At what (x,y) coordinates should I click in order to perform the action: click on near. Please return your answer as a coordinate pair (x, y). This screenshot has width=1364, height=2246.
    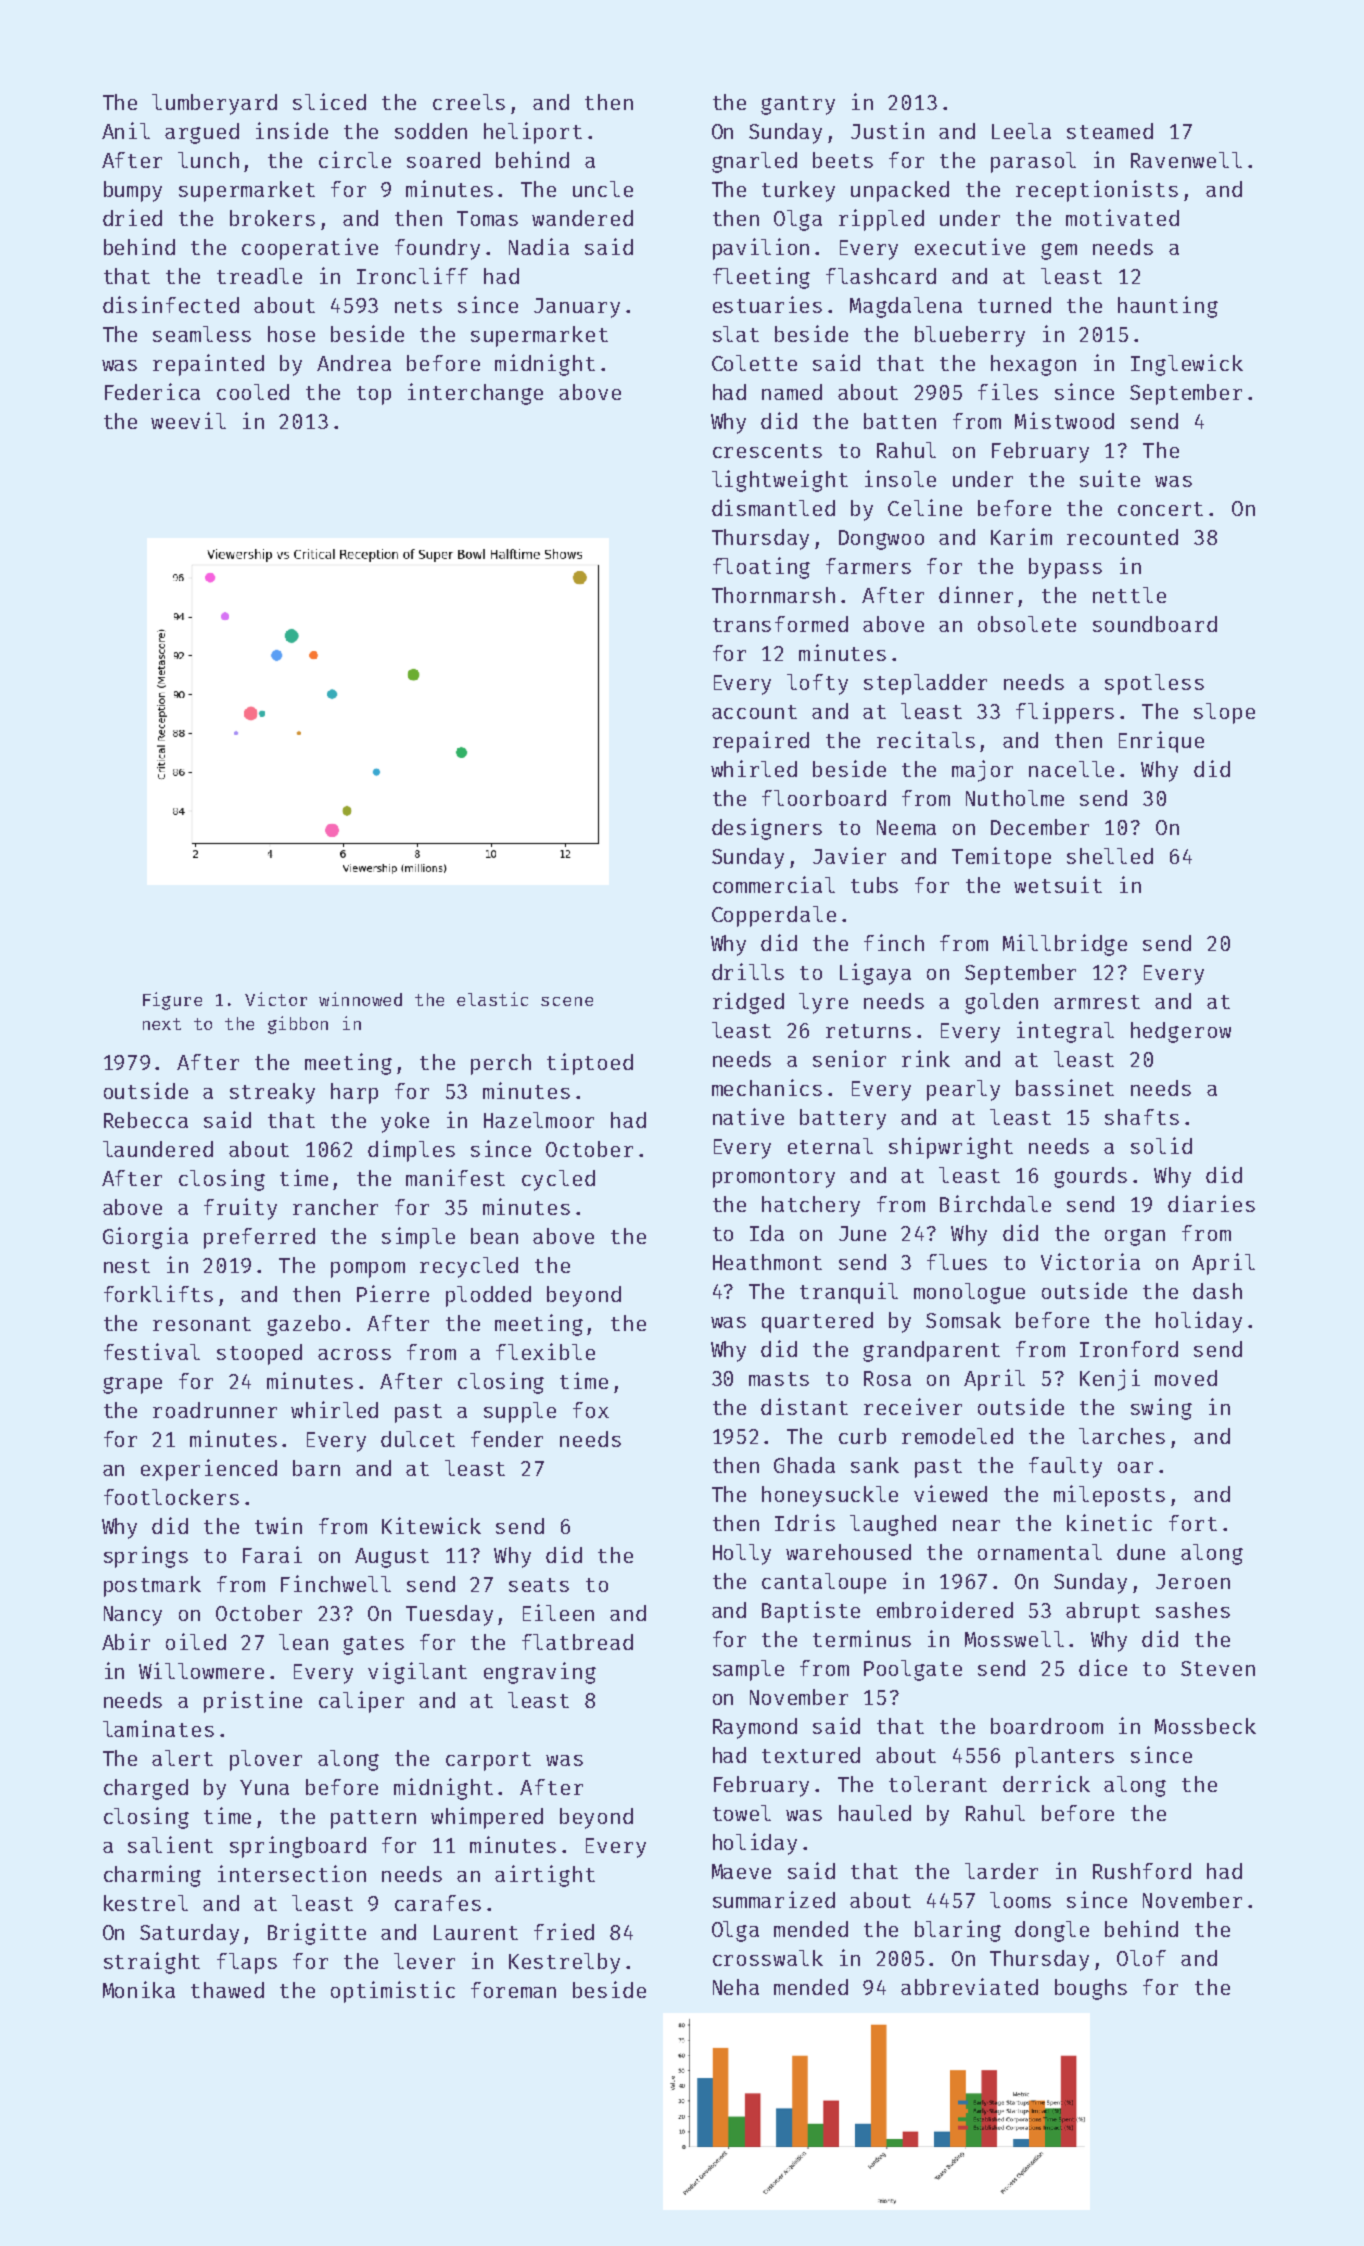
    Looking at the image, I should click on (976, 1525).
